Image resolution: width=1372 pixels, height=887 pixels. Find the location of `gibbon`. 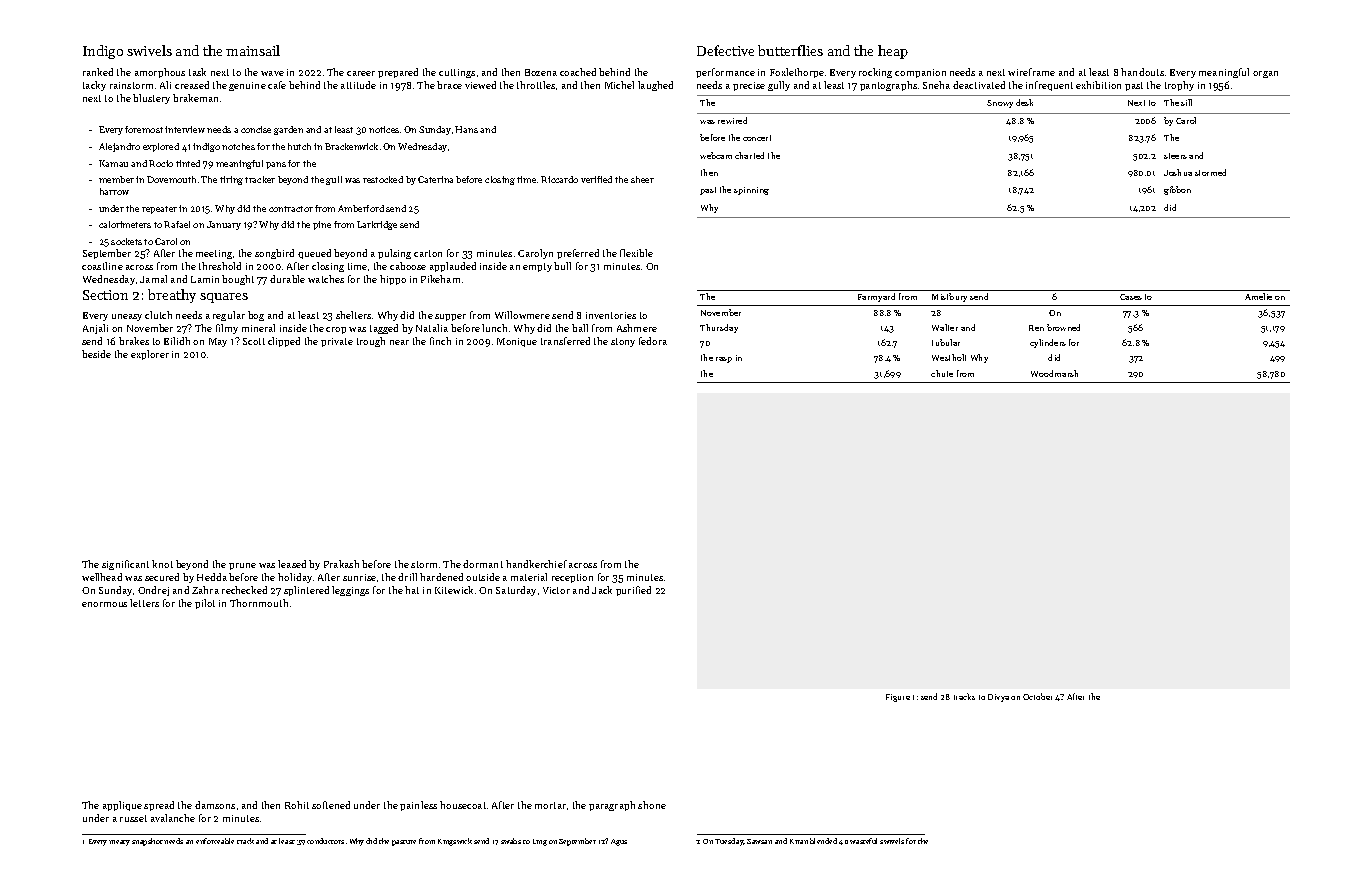

gibbon is located at coordinates (1177, 190).
